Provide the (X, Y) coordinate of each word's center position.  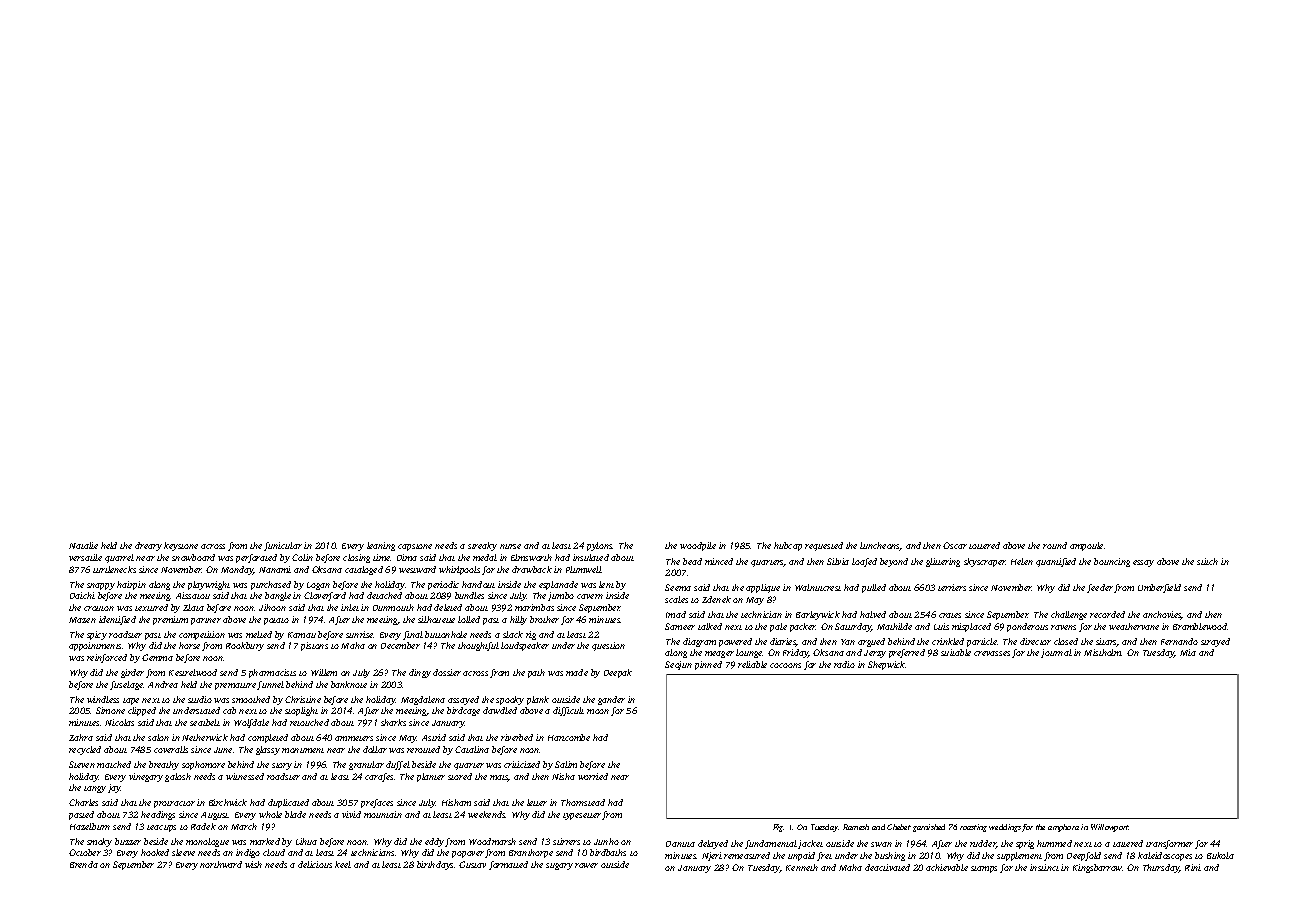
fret (824, 856)
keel (343, 864)
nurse (510, 546)
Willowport (1110, 828)
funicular (283, 546)
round (1055, 545)
